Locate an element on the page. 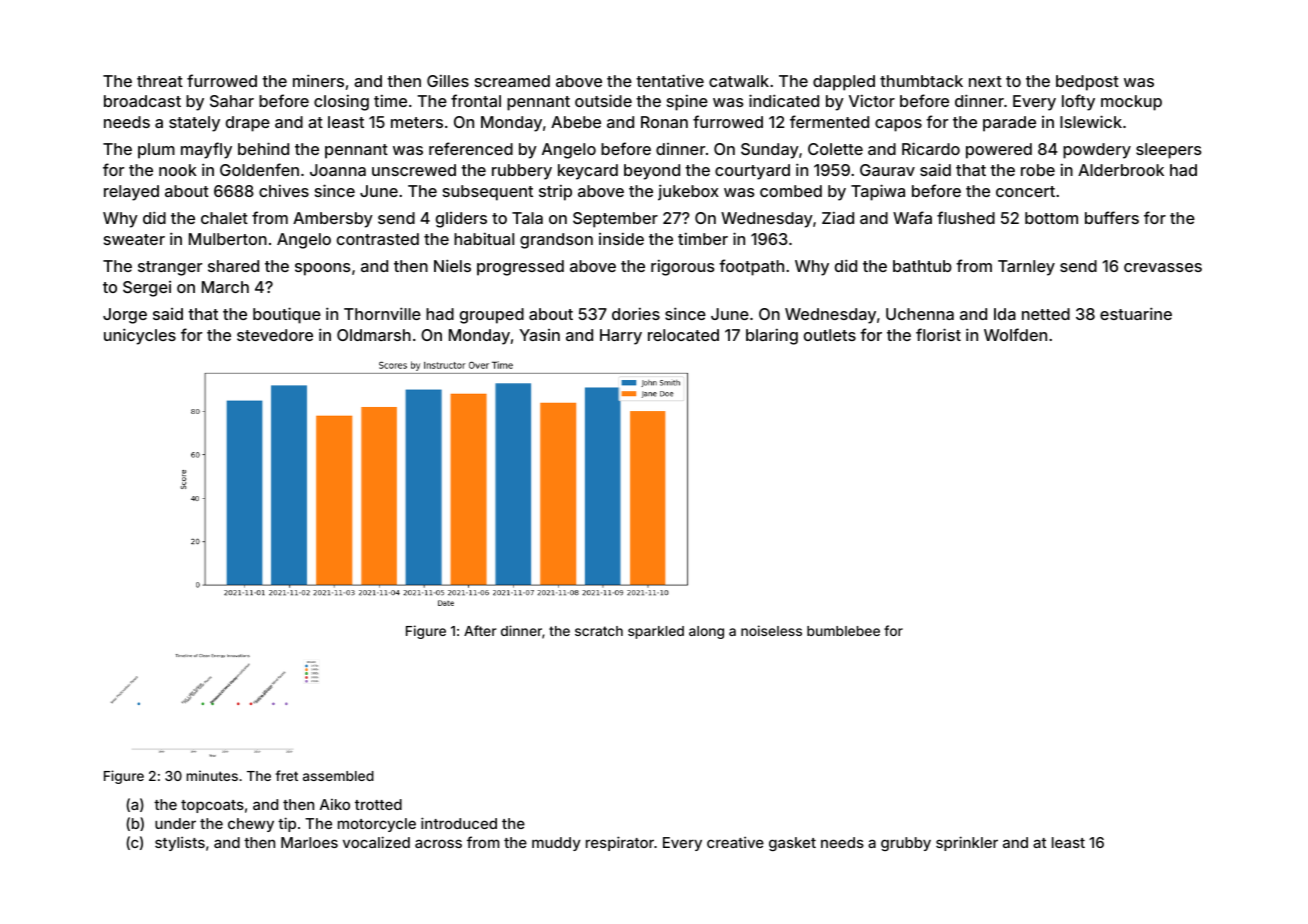  Abebe is located at coordinates (576, 122).
